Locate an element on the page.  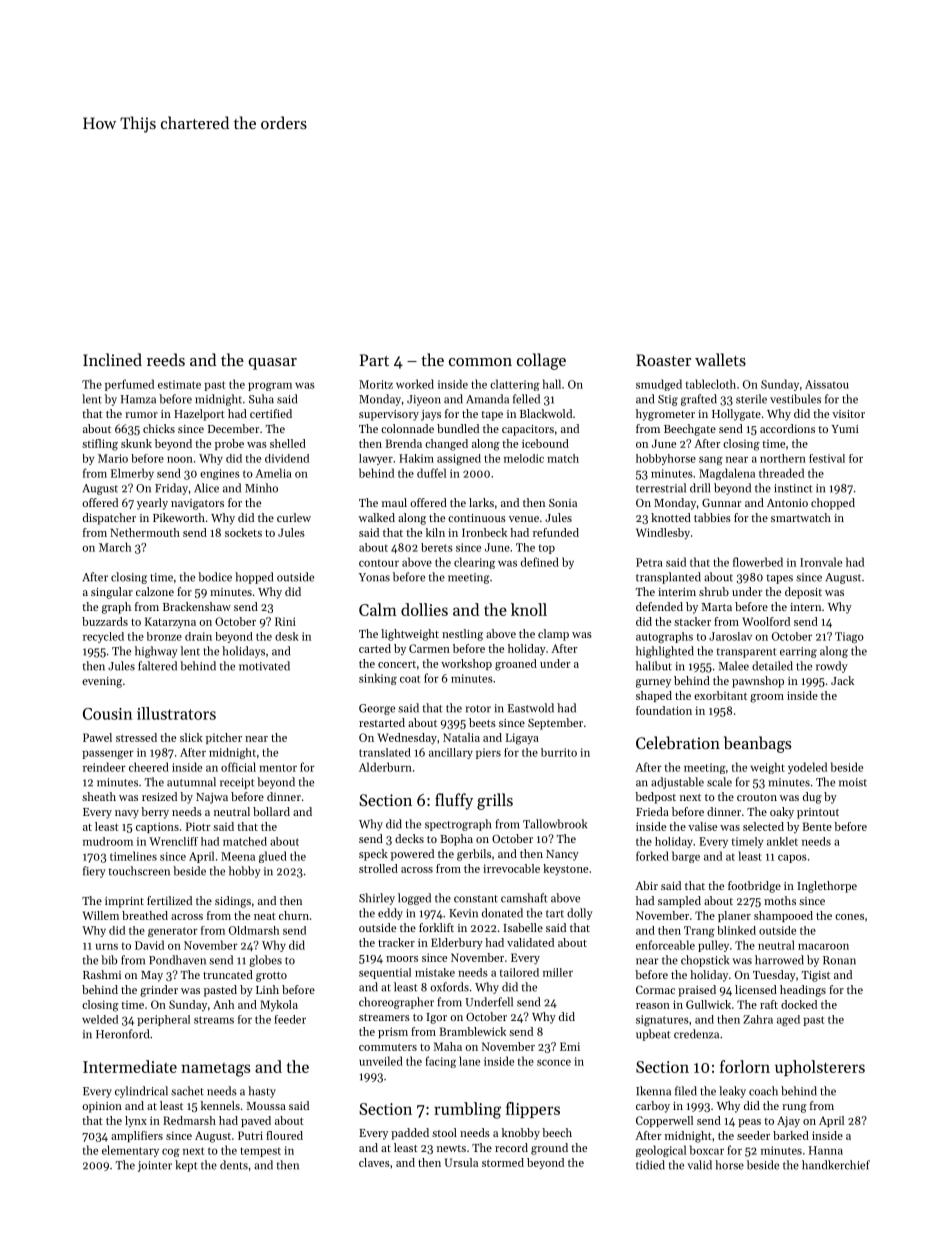
Bramblewick is located at coordinates (472, 1031).
